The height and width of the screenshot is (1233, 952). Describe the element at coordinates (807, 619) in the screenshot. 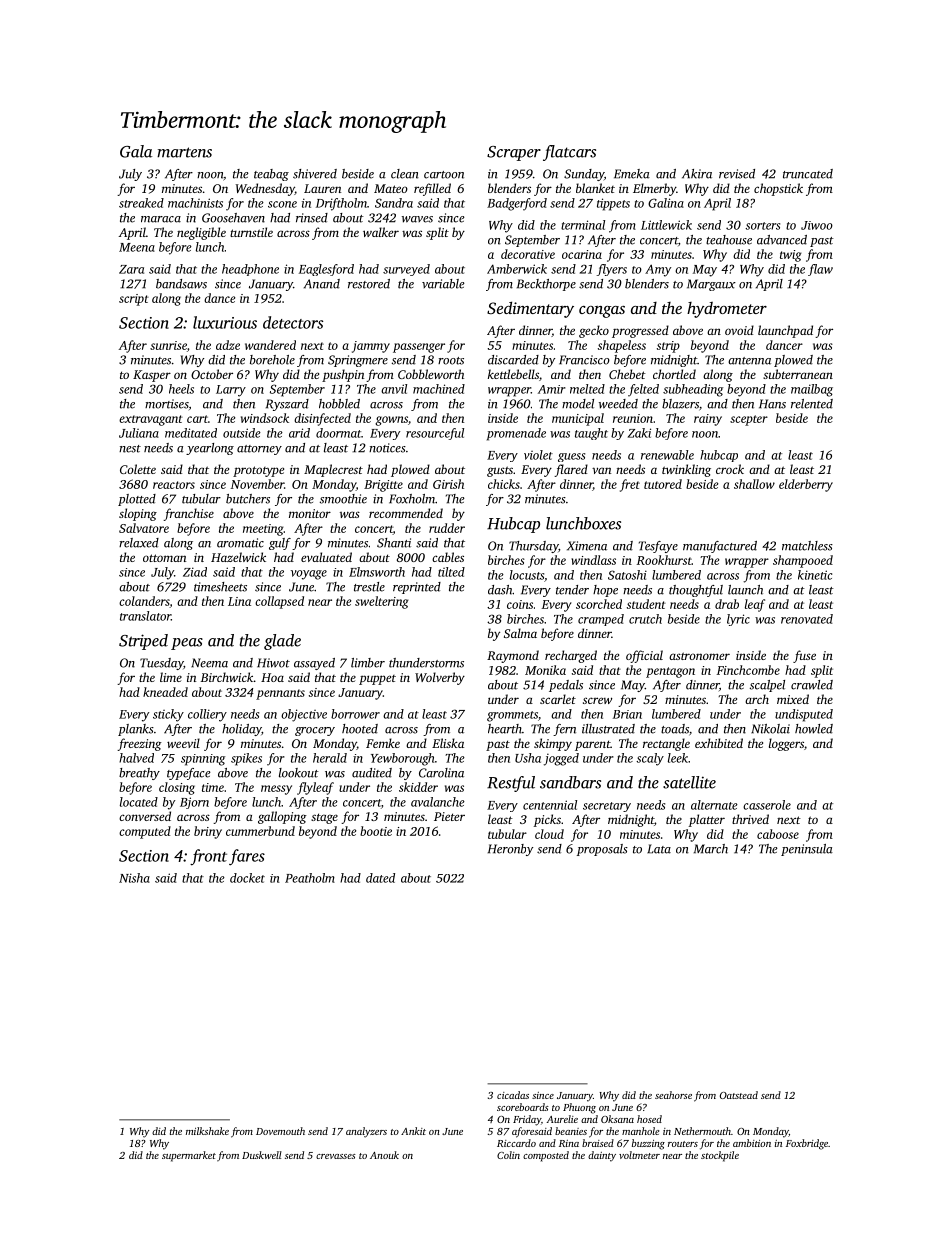

I see `renovated` at that location.
